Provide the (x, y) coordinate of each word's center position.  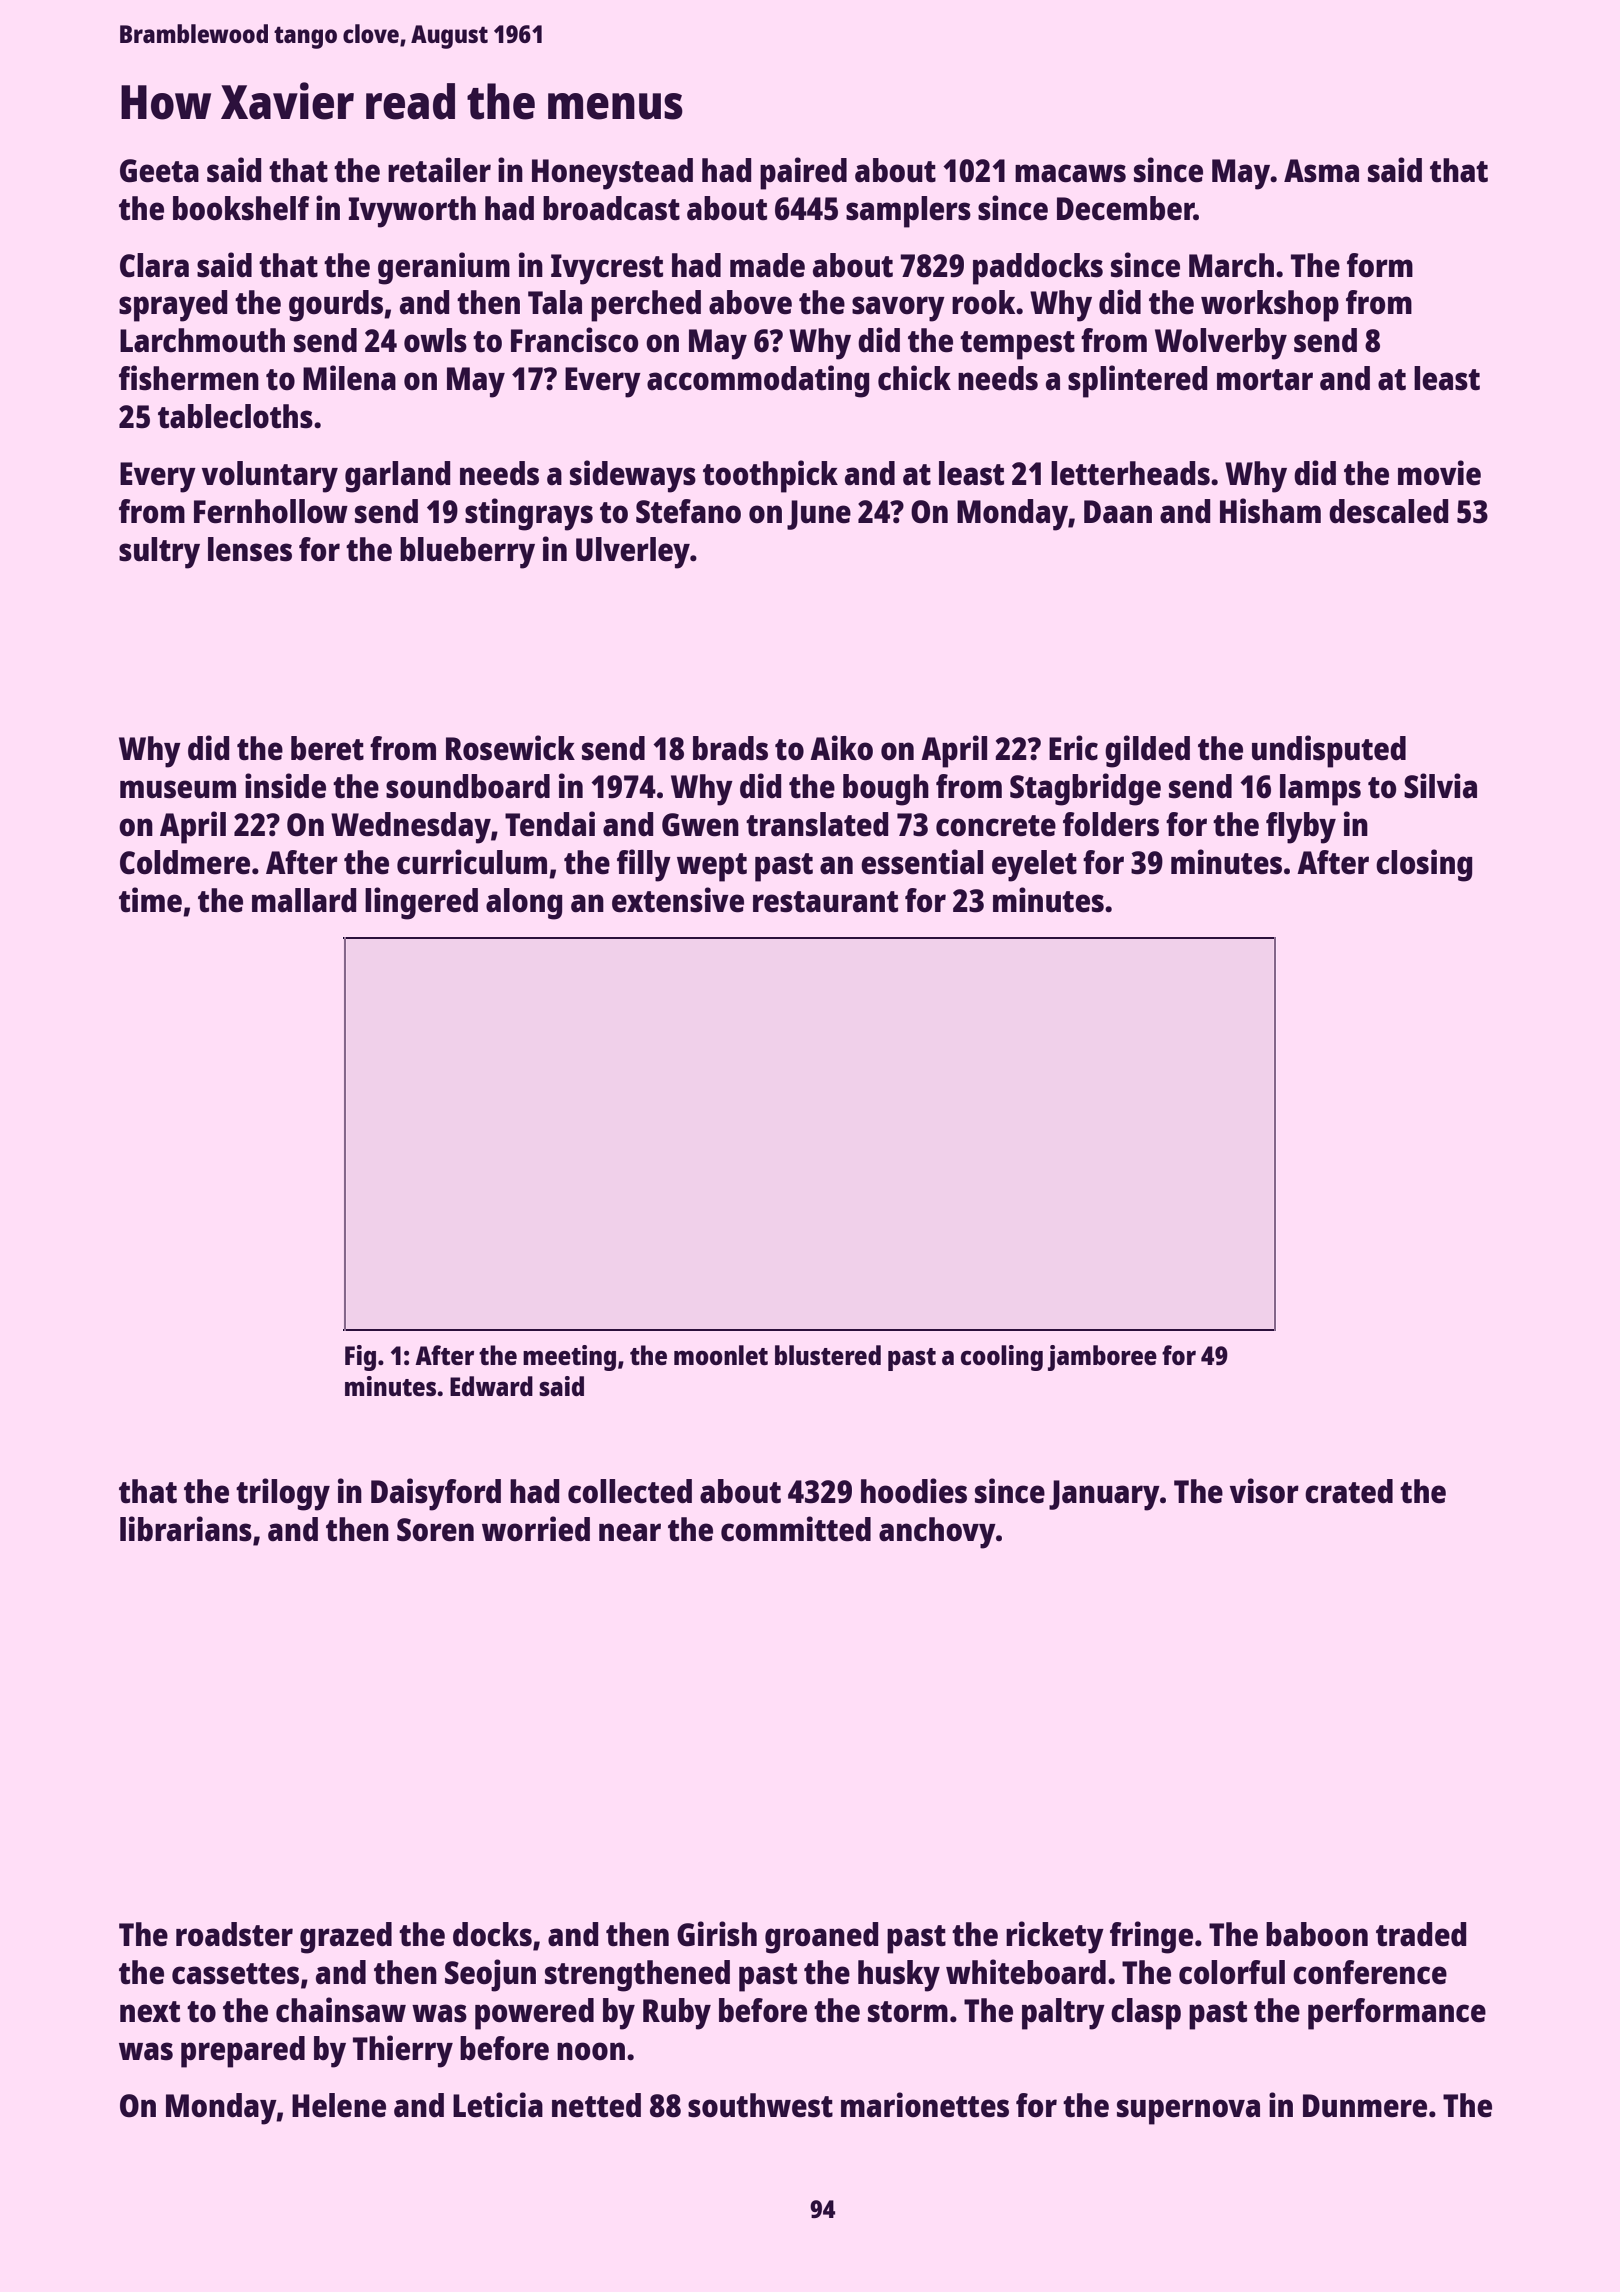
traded (1421, 1934)
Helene (339, 2105)
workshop (1270, 306)
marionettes (925, 2105)
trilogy (283, 1494)
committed (796, 1529)
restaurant (825, 902)
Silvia (1440, 786)
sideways (633, 476)
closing (1424, 865)
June (819, 515)
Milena (349, 378)
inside (285, 786)
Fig (360, 1358)
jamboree (1102, 1358)
